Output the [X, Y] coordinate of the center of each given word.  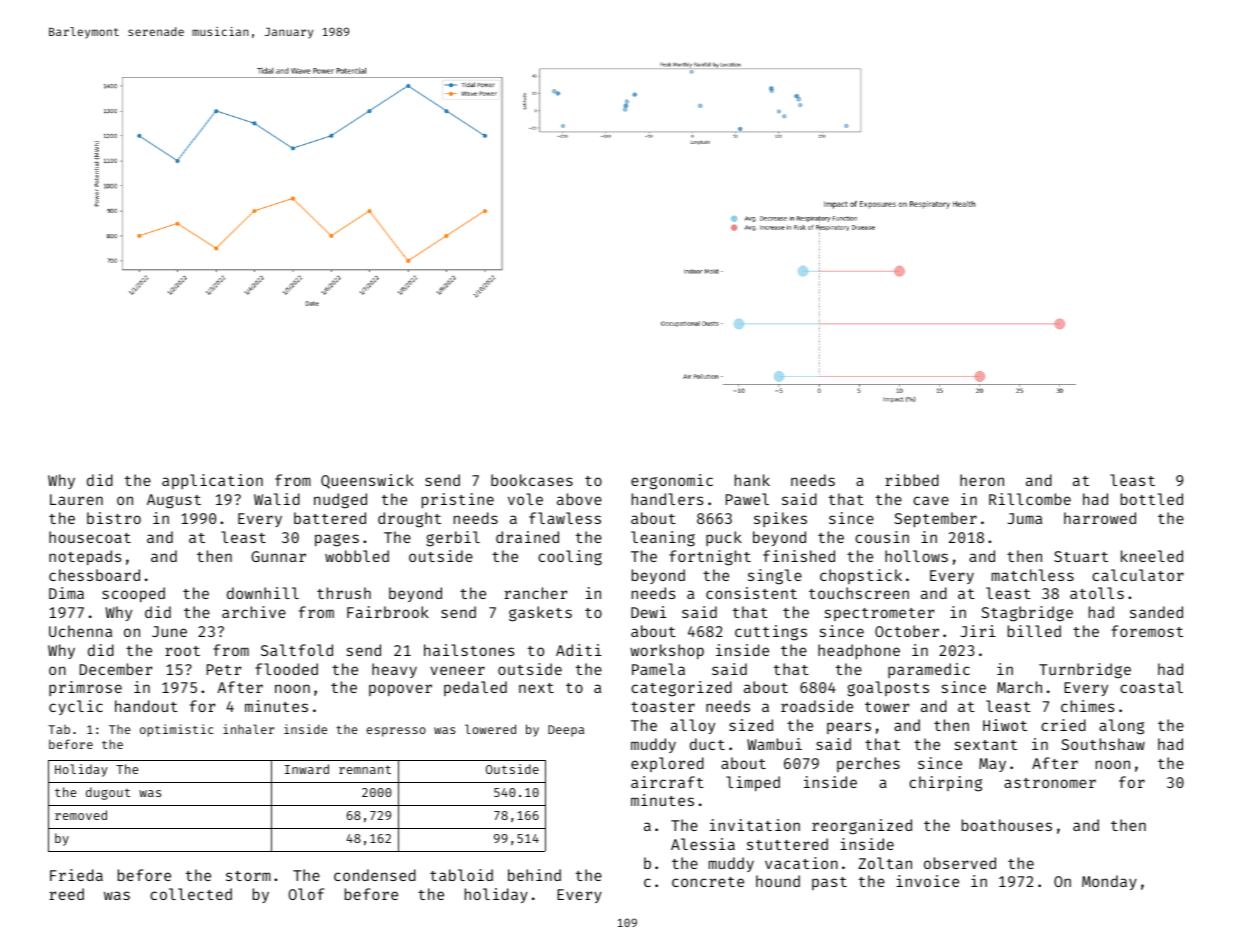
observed [960, 863]
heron [982, 480]
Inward [307, 769]
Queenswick [367, 481]
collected [191, 894]
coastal [1151, 687]
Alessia [703, 844]
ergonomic [672, 482]
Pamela [658, 669]
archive [254, 612]
